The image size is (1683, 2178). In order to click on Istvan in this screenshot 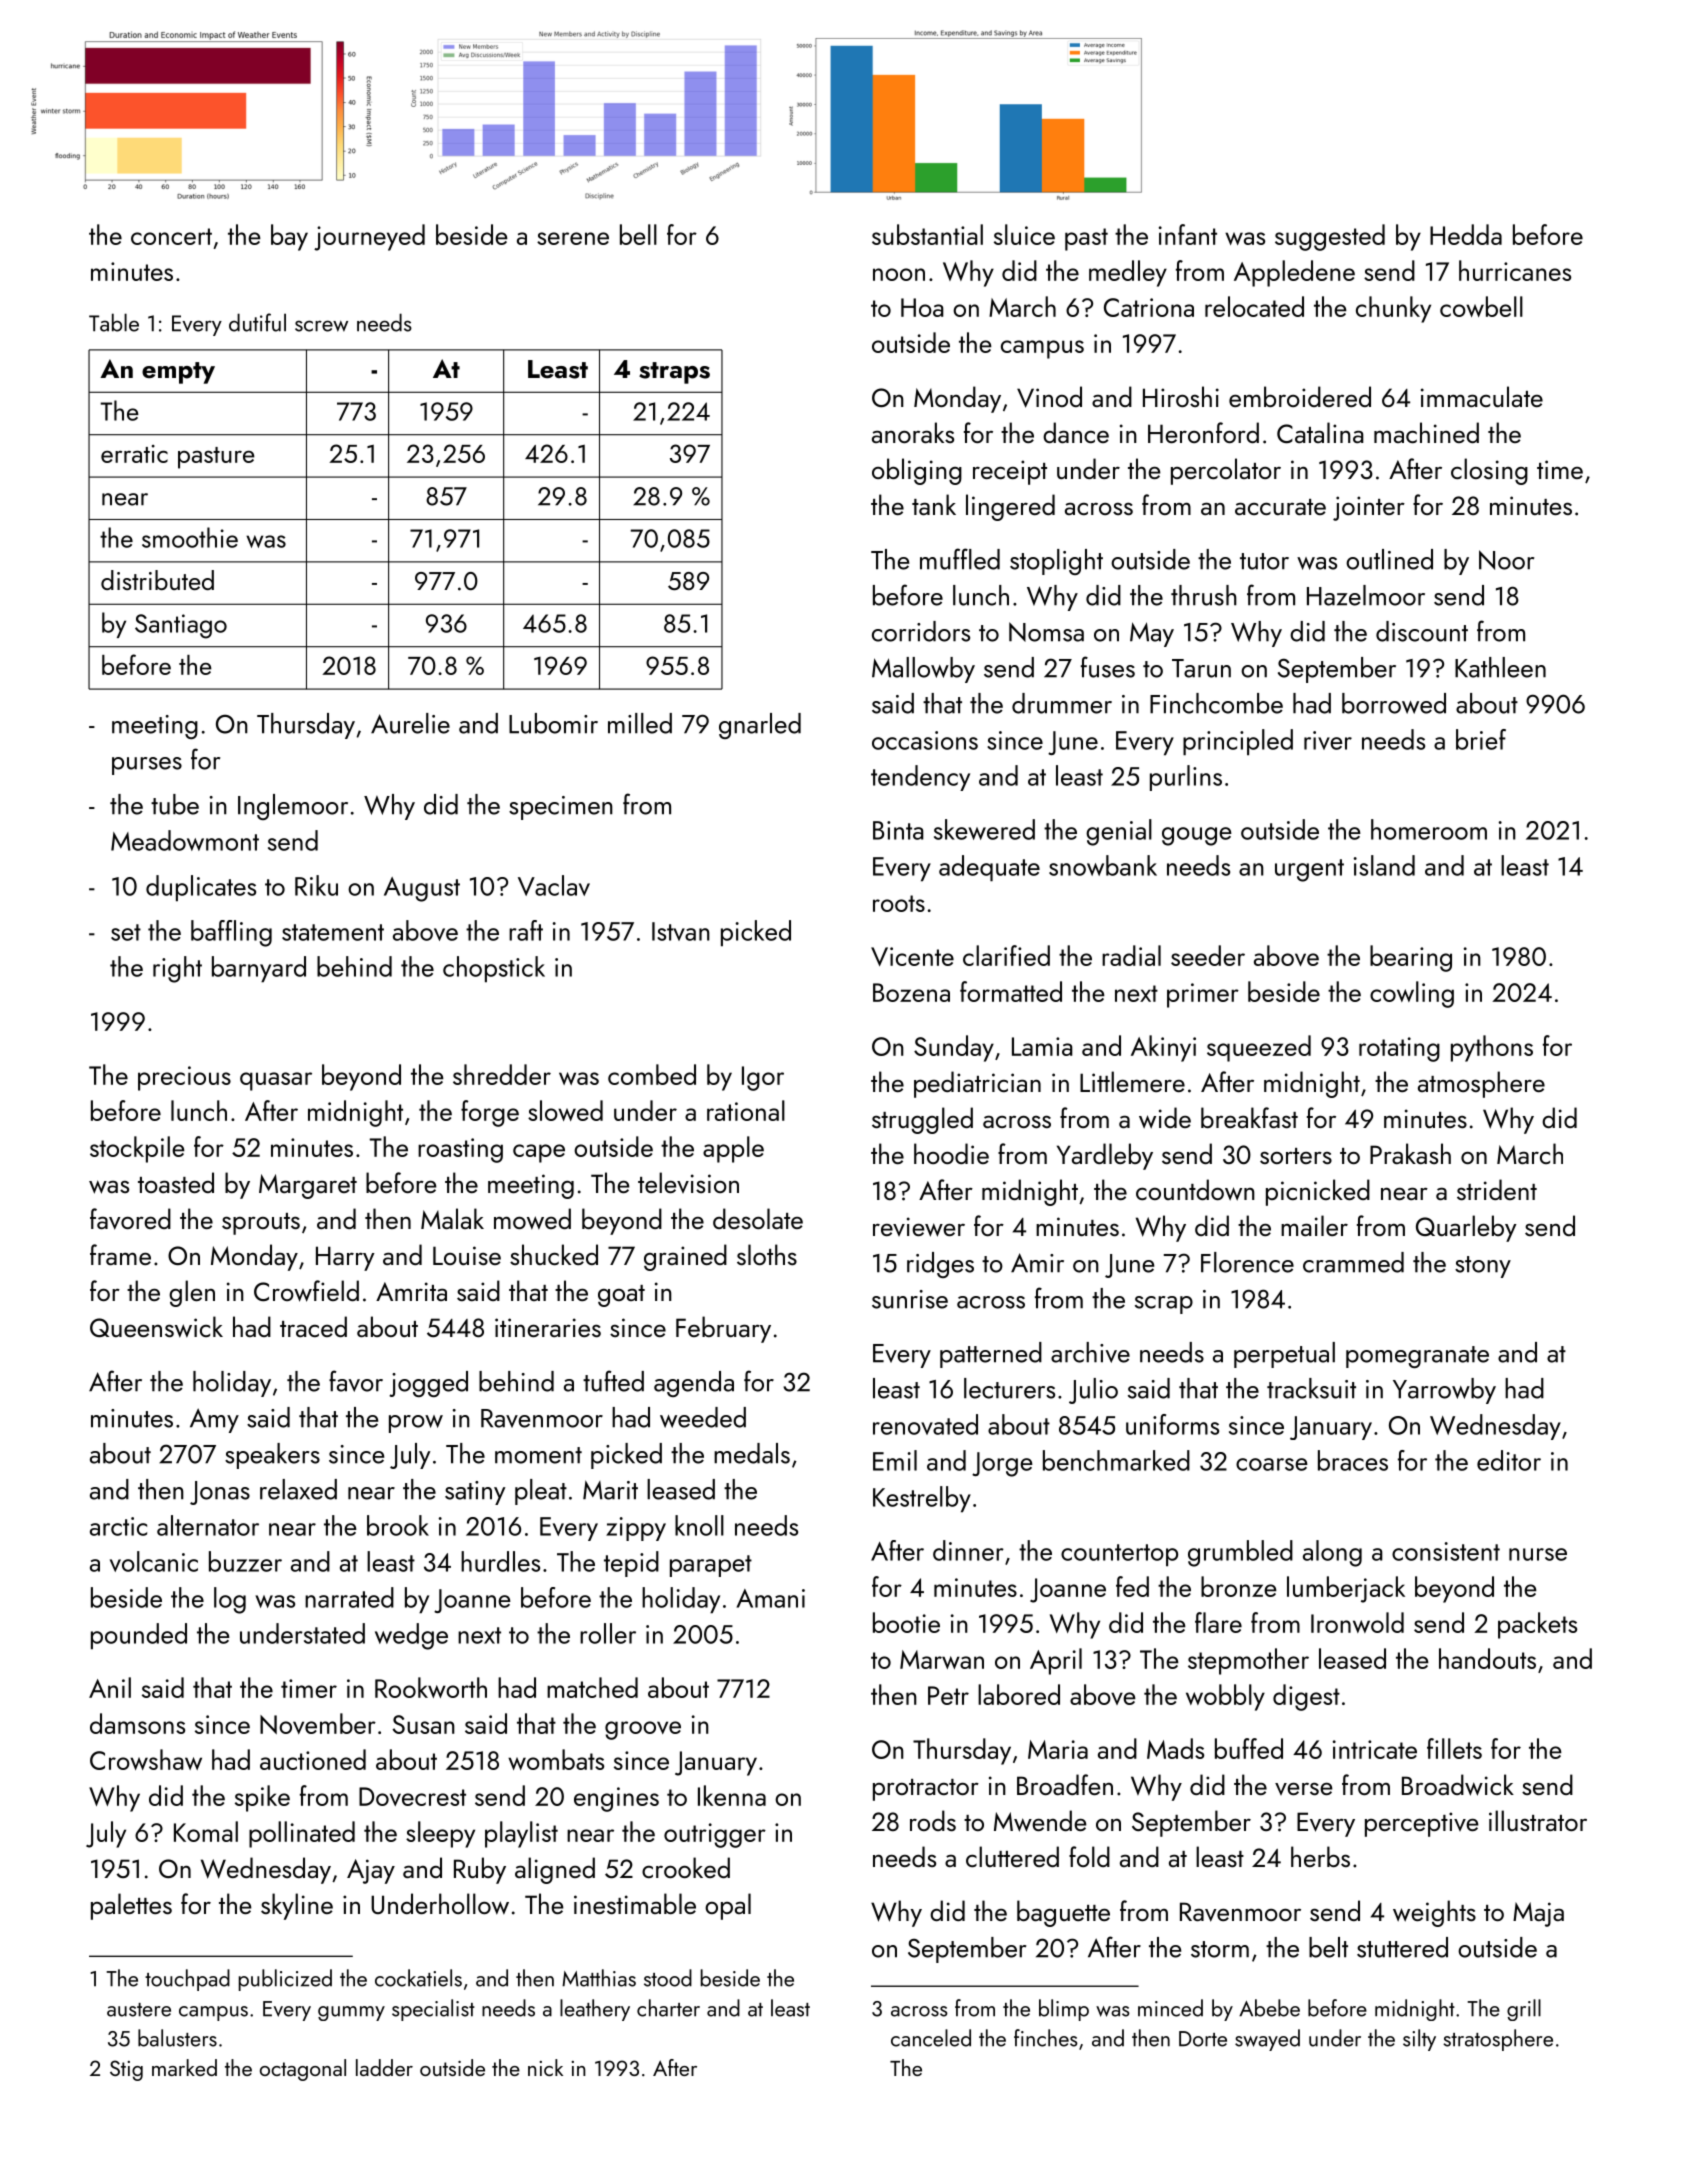, I will do `click(681, 931)`.
